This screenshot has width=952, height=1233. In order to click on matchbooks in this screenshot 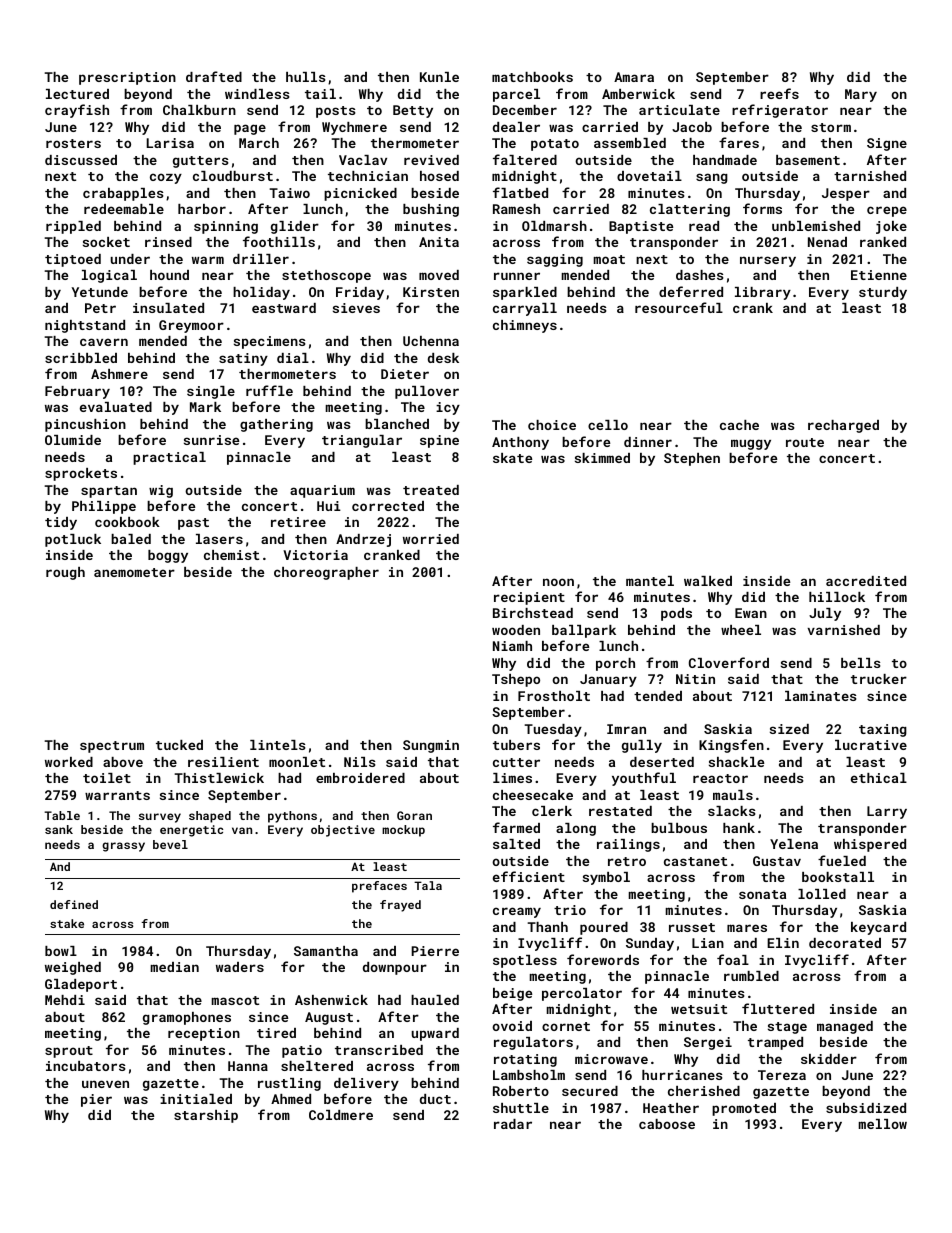, I will do `click(532, 77)`.
